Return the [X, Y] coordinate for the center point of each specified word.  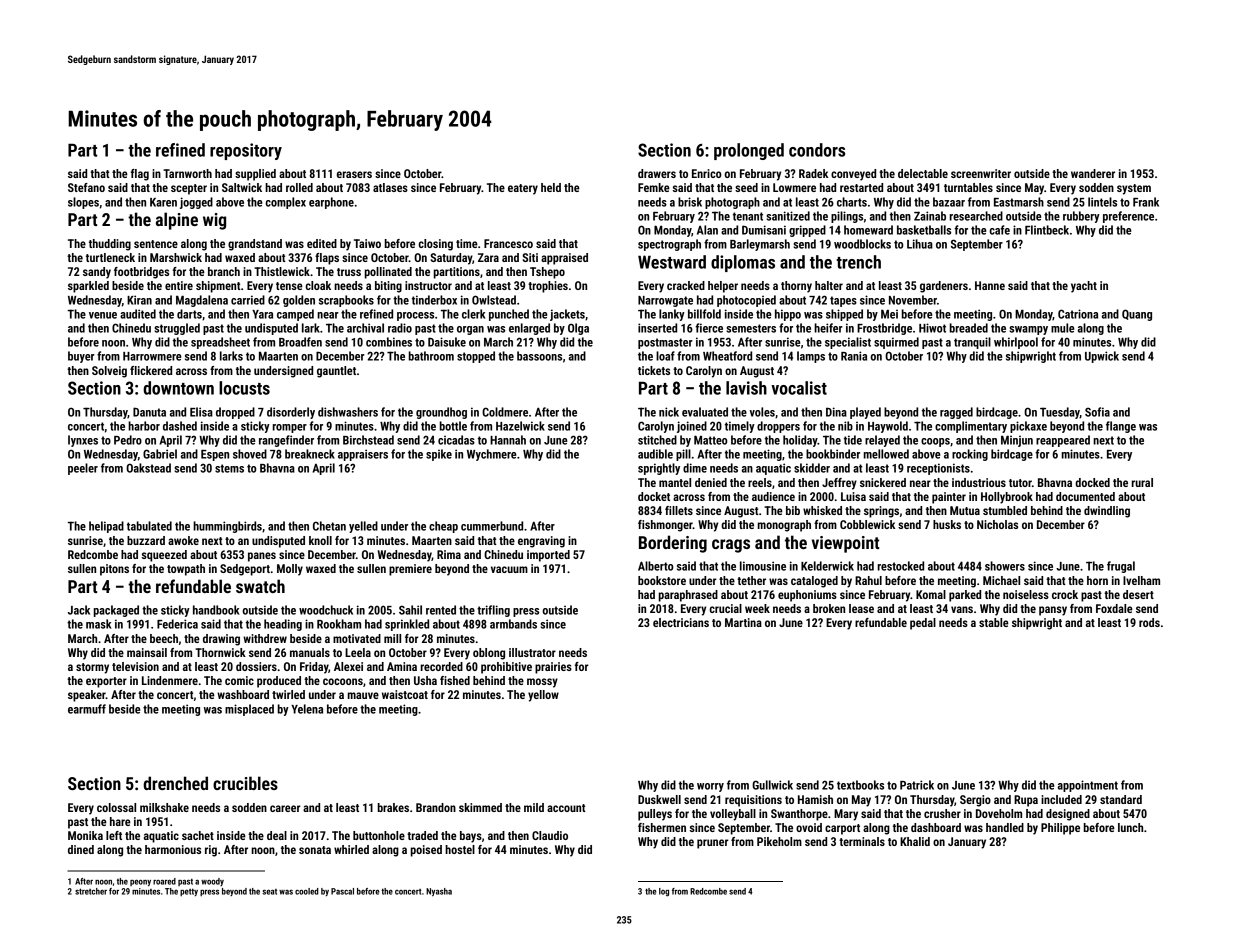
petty [189, 892]
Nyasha [439, 892]
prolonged [749, 151]
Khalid [915, 841]
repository [246, 151]
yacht [1084, 287]
